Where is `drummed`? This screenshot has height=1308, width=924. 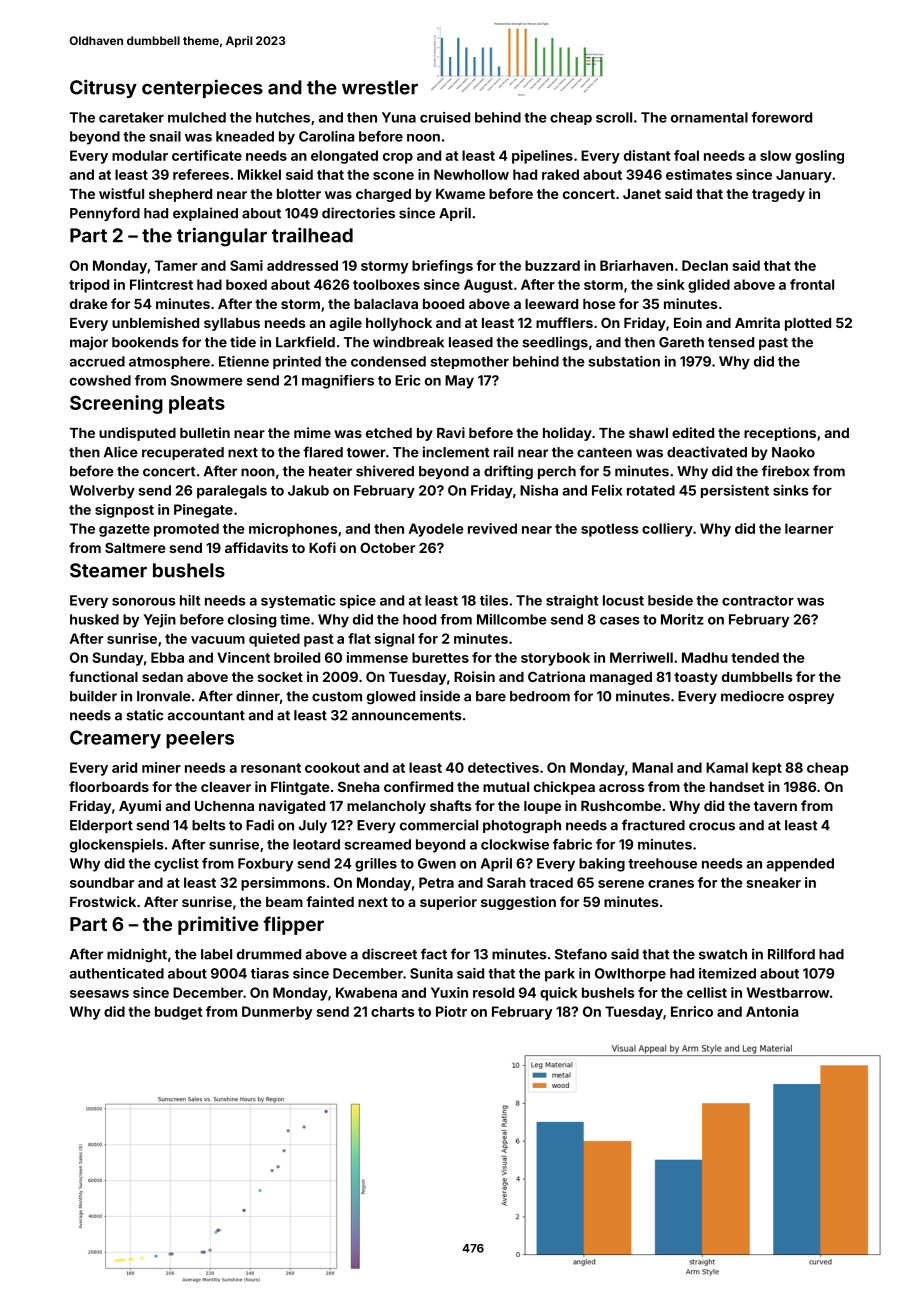
drummed is located at coordinates (269, 954).
